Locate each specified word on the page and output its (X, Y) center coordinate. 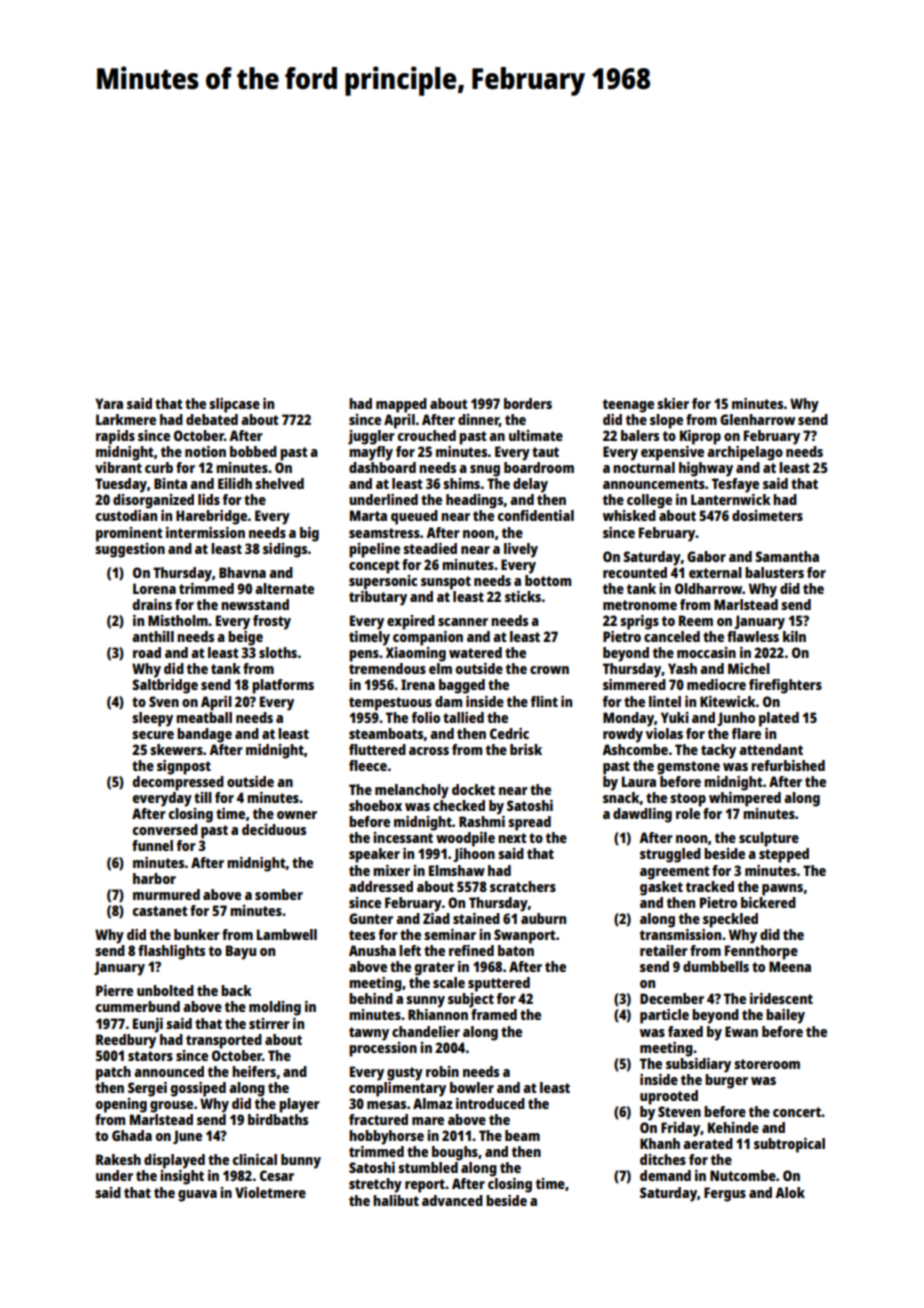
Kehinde (733, 1127)
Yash (682, 668)
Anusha (372, 950)
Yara (109, 403)
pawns (782, 890)
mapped (401, 405)
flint (544, 701)
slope (666, 421)
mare (428, 1121)
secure (153, 735)
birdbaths (278, 1119)
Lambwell (287, 934)
